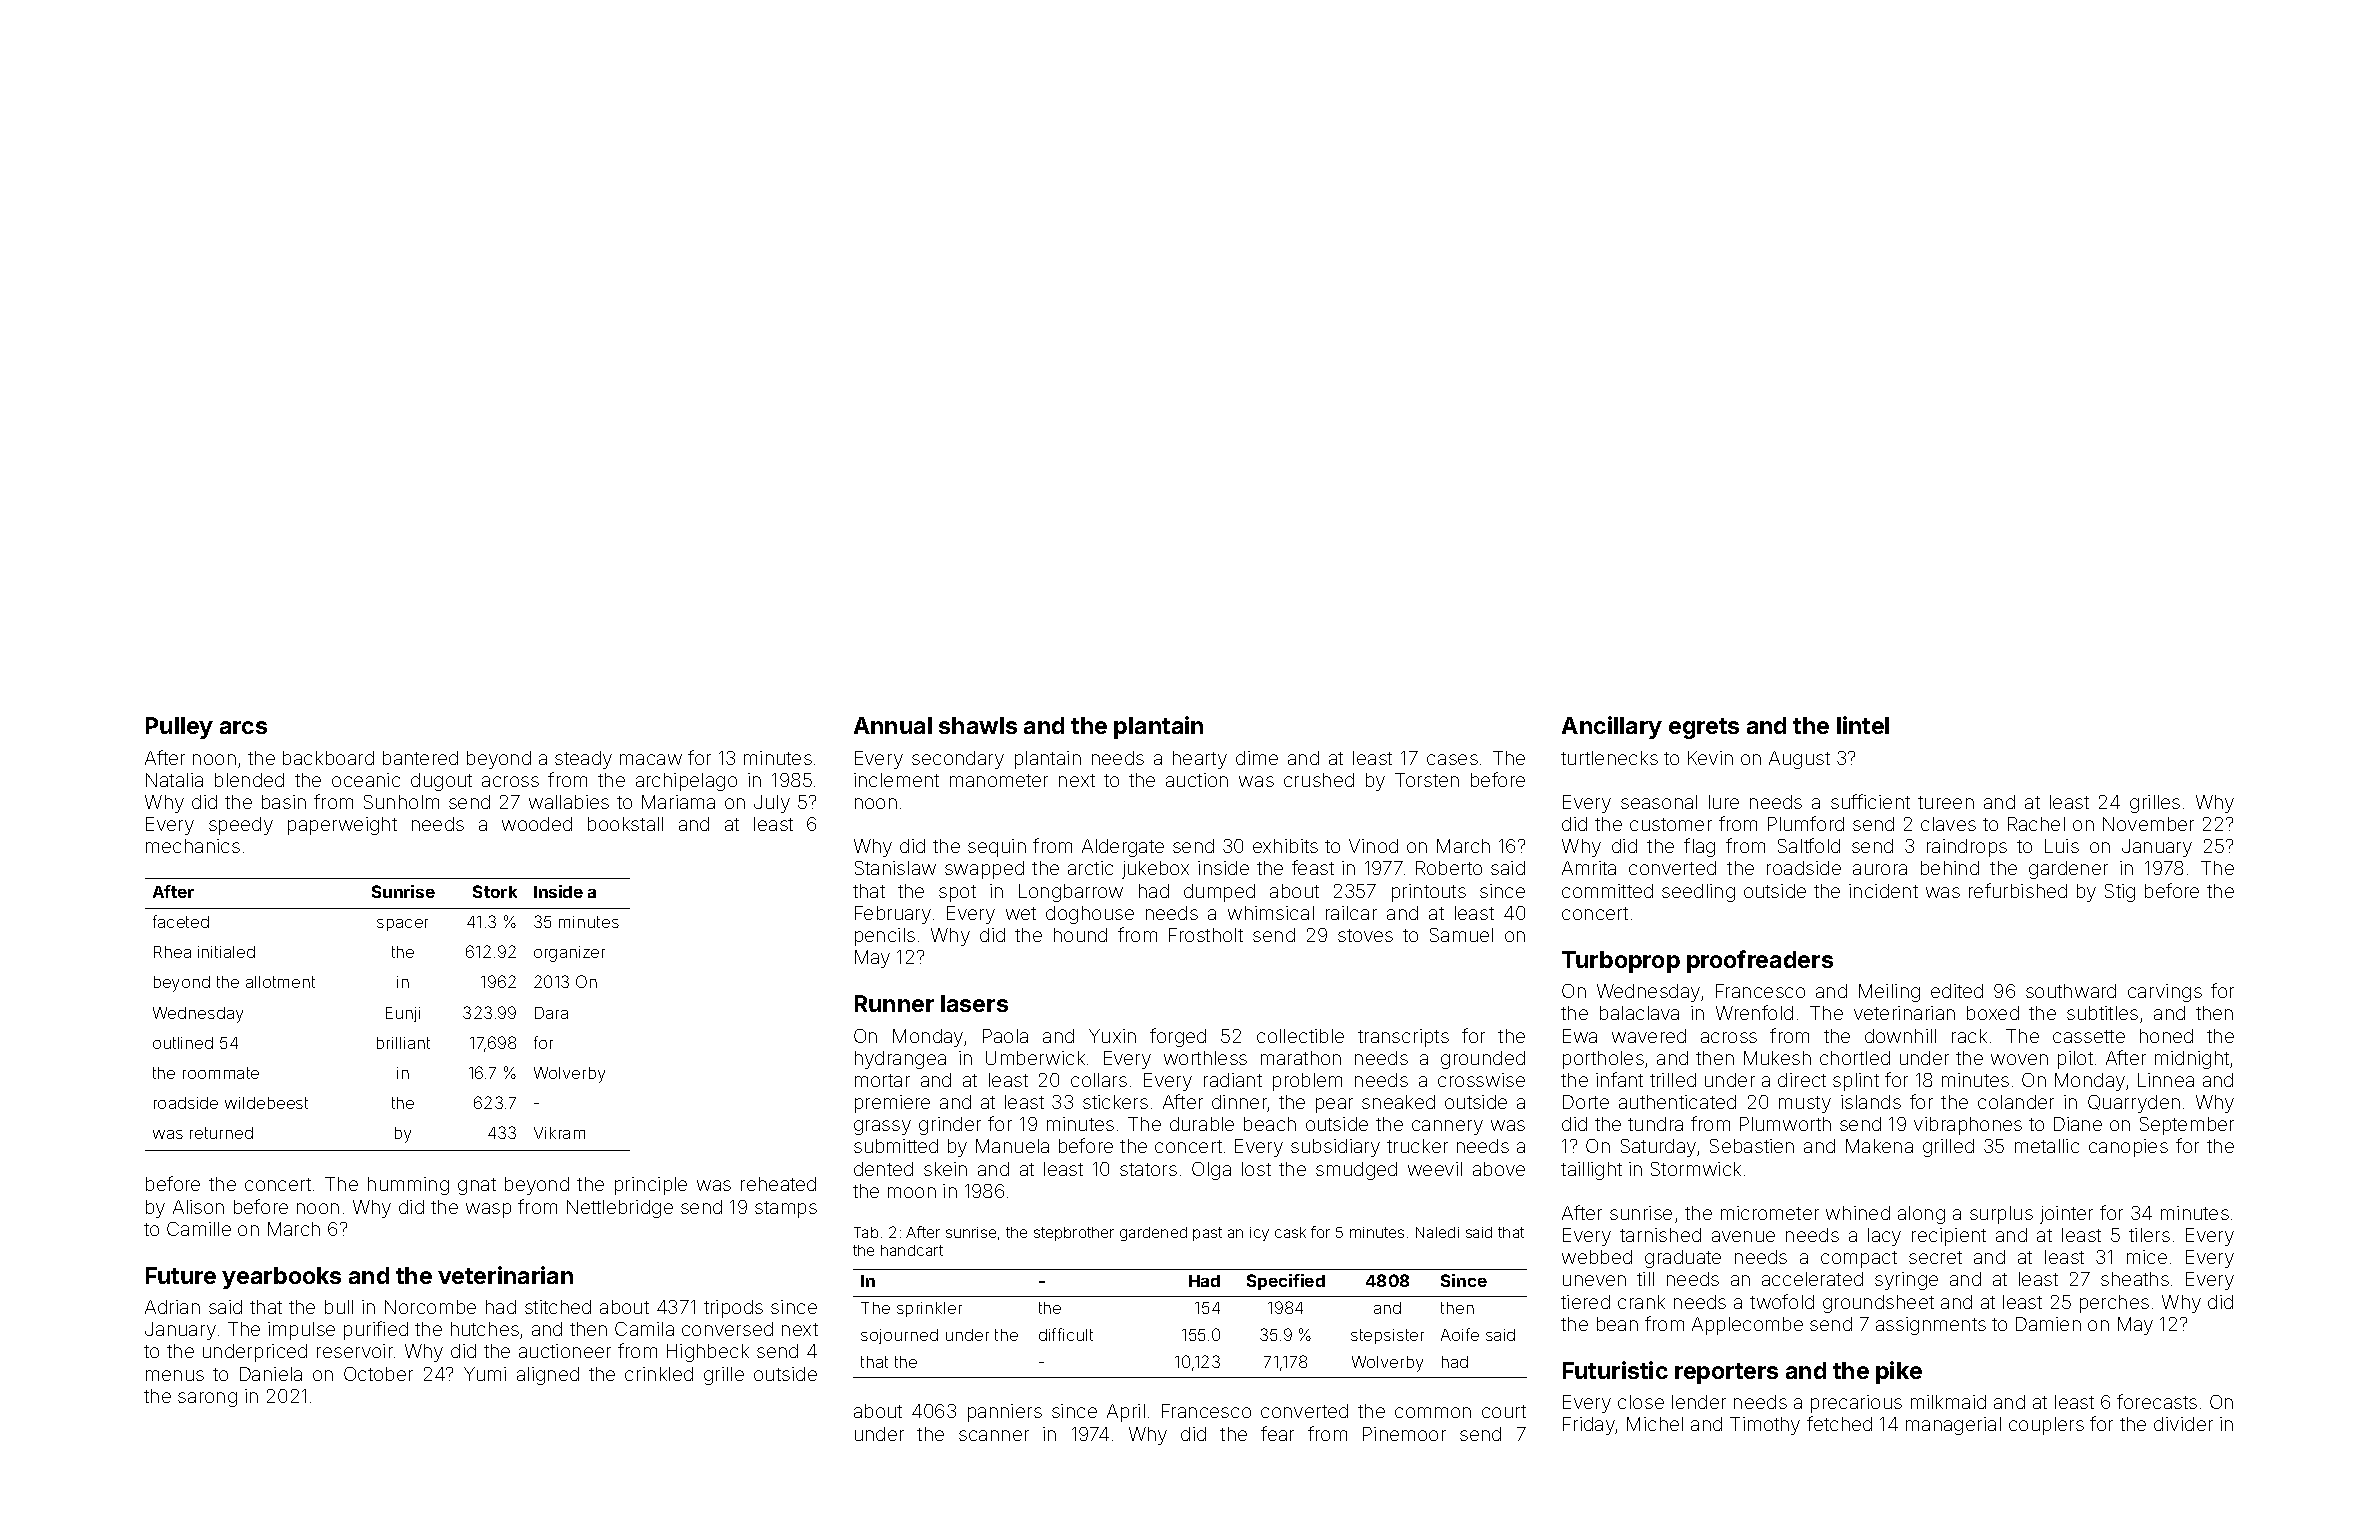 This screenshot has height=1540, width=2380. Describe the element at coordinates (207, 1399) in the screenshot. I see `sarong` at that location.
